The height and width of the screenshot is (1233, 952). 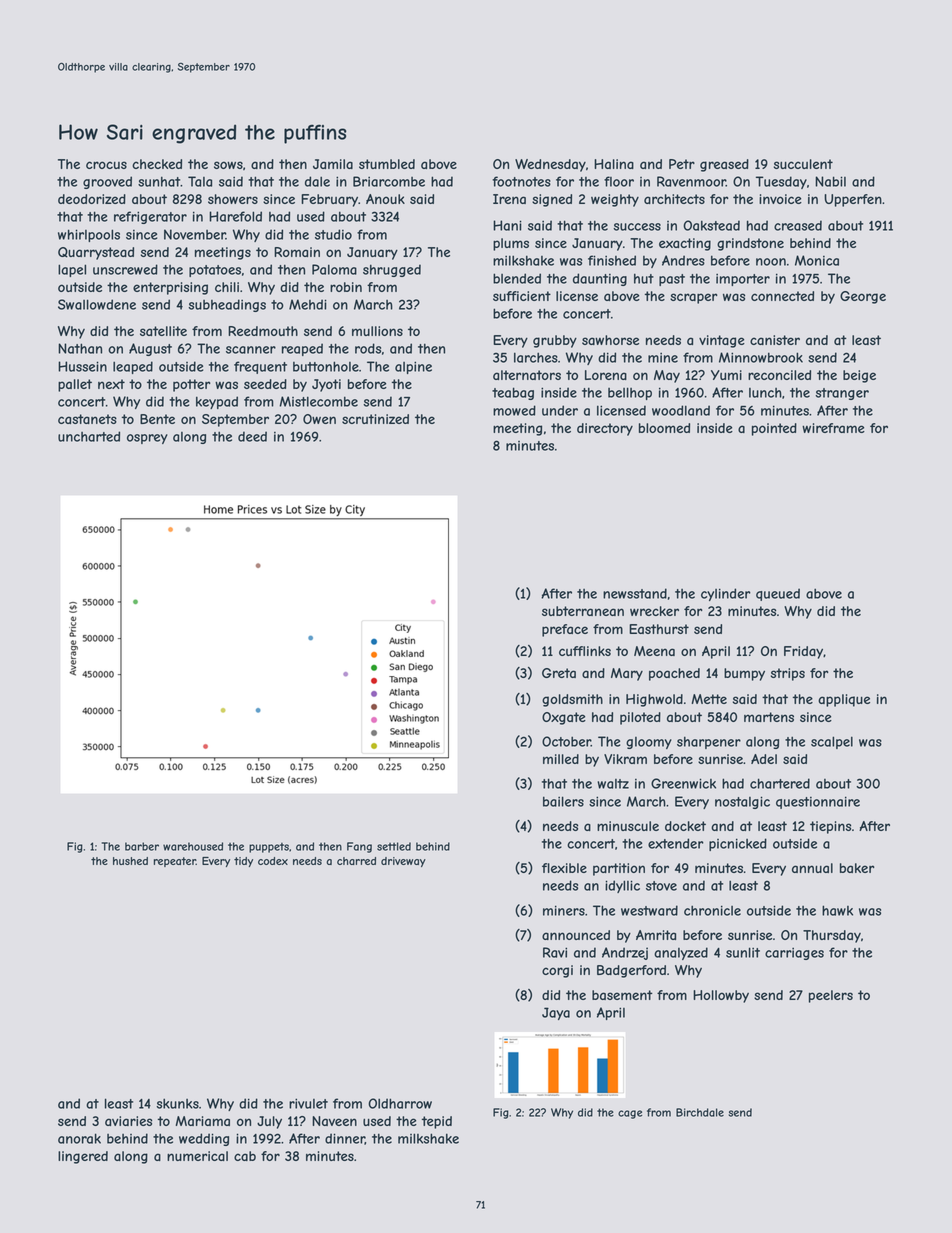 What do you see at coordinates (83, 1157) in the screenshot?
I see `lingered` at bounding box center [83, 1157].
